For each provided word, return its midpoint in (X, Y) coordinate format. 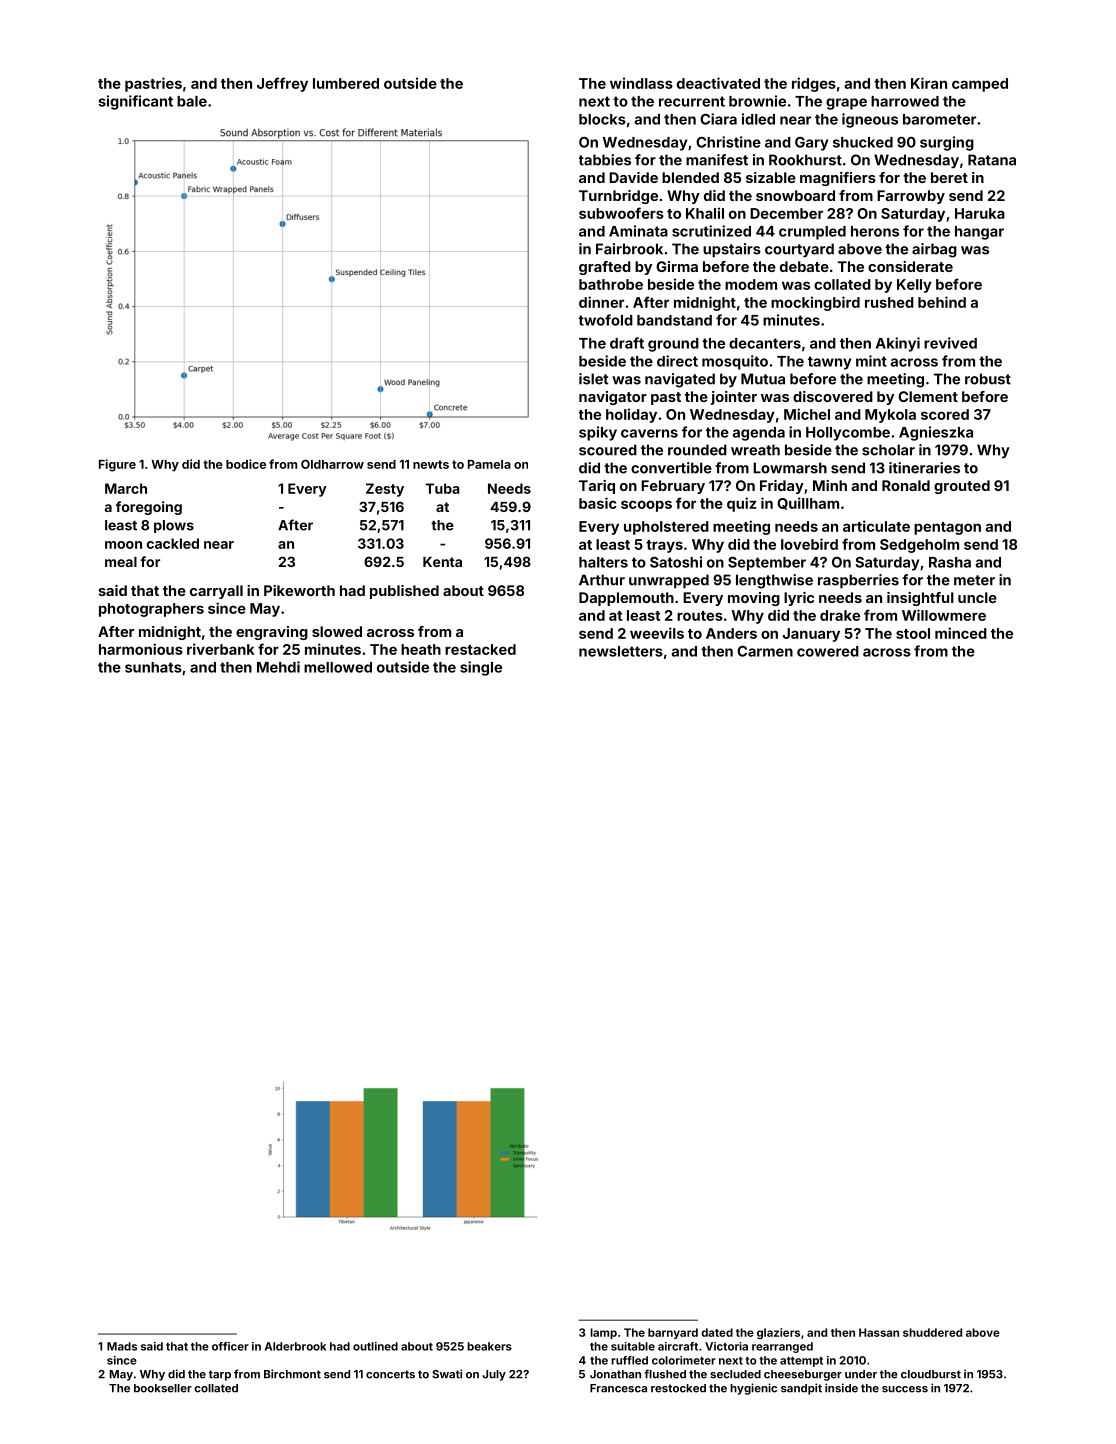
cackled (173, 543)
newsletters (621, 651)
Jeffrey (282, 84)
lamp (603, 1333)
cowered (828, 651)
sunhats (153, 667)
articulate (876, 526)
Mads (122, 1346)
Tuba (443, 488)
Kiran (929, 83)
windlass (641, 83)
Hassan (879, 1332)
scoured (608, 450)
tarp (220, 1375)
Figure (117, 465)
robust (988, 379)
